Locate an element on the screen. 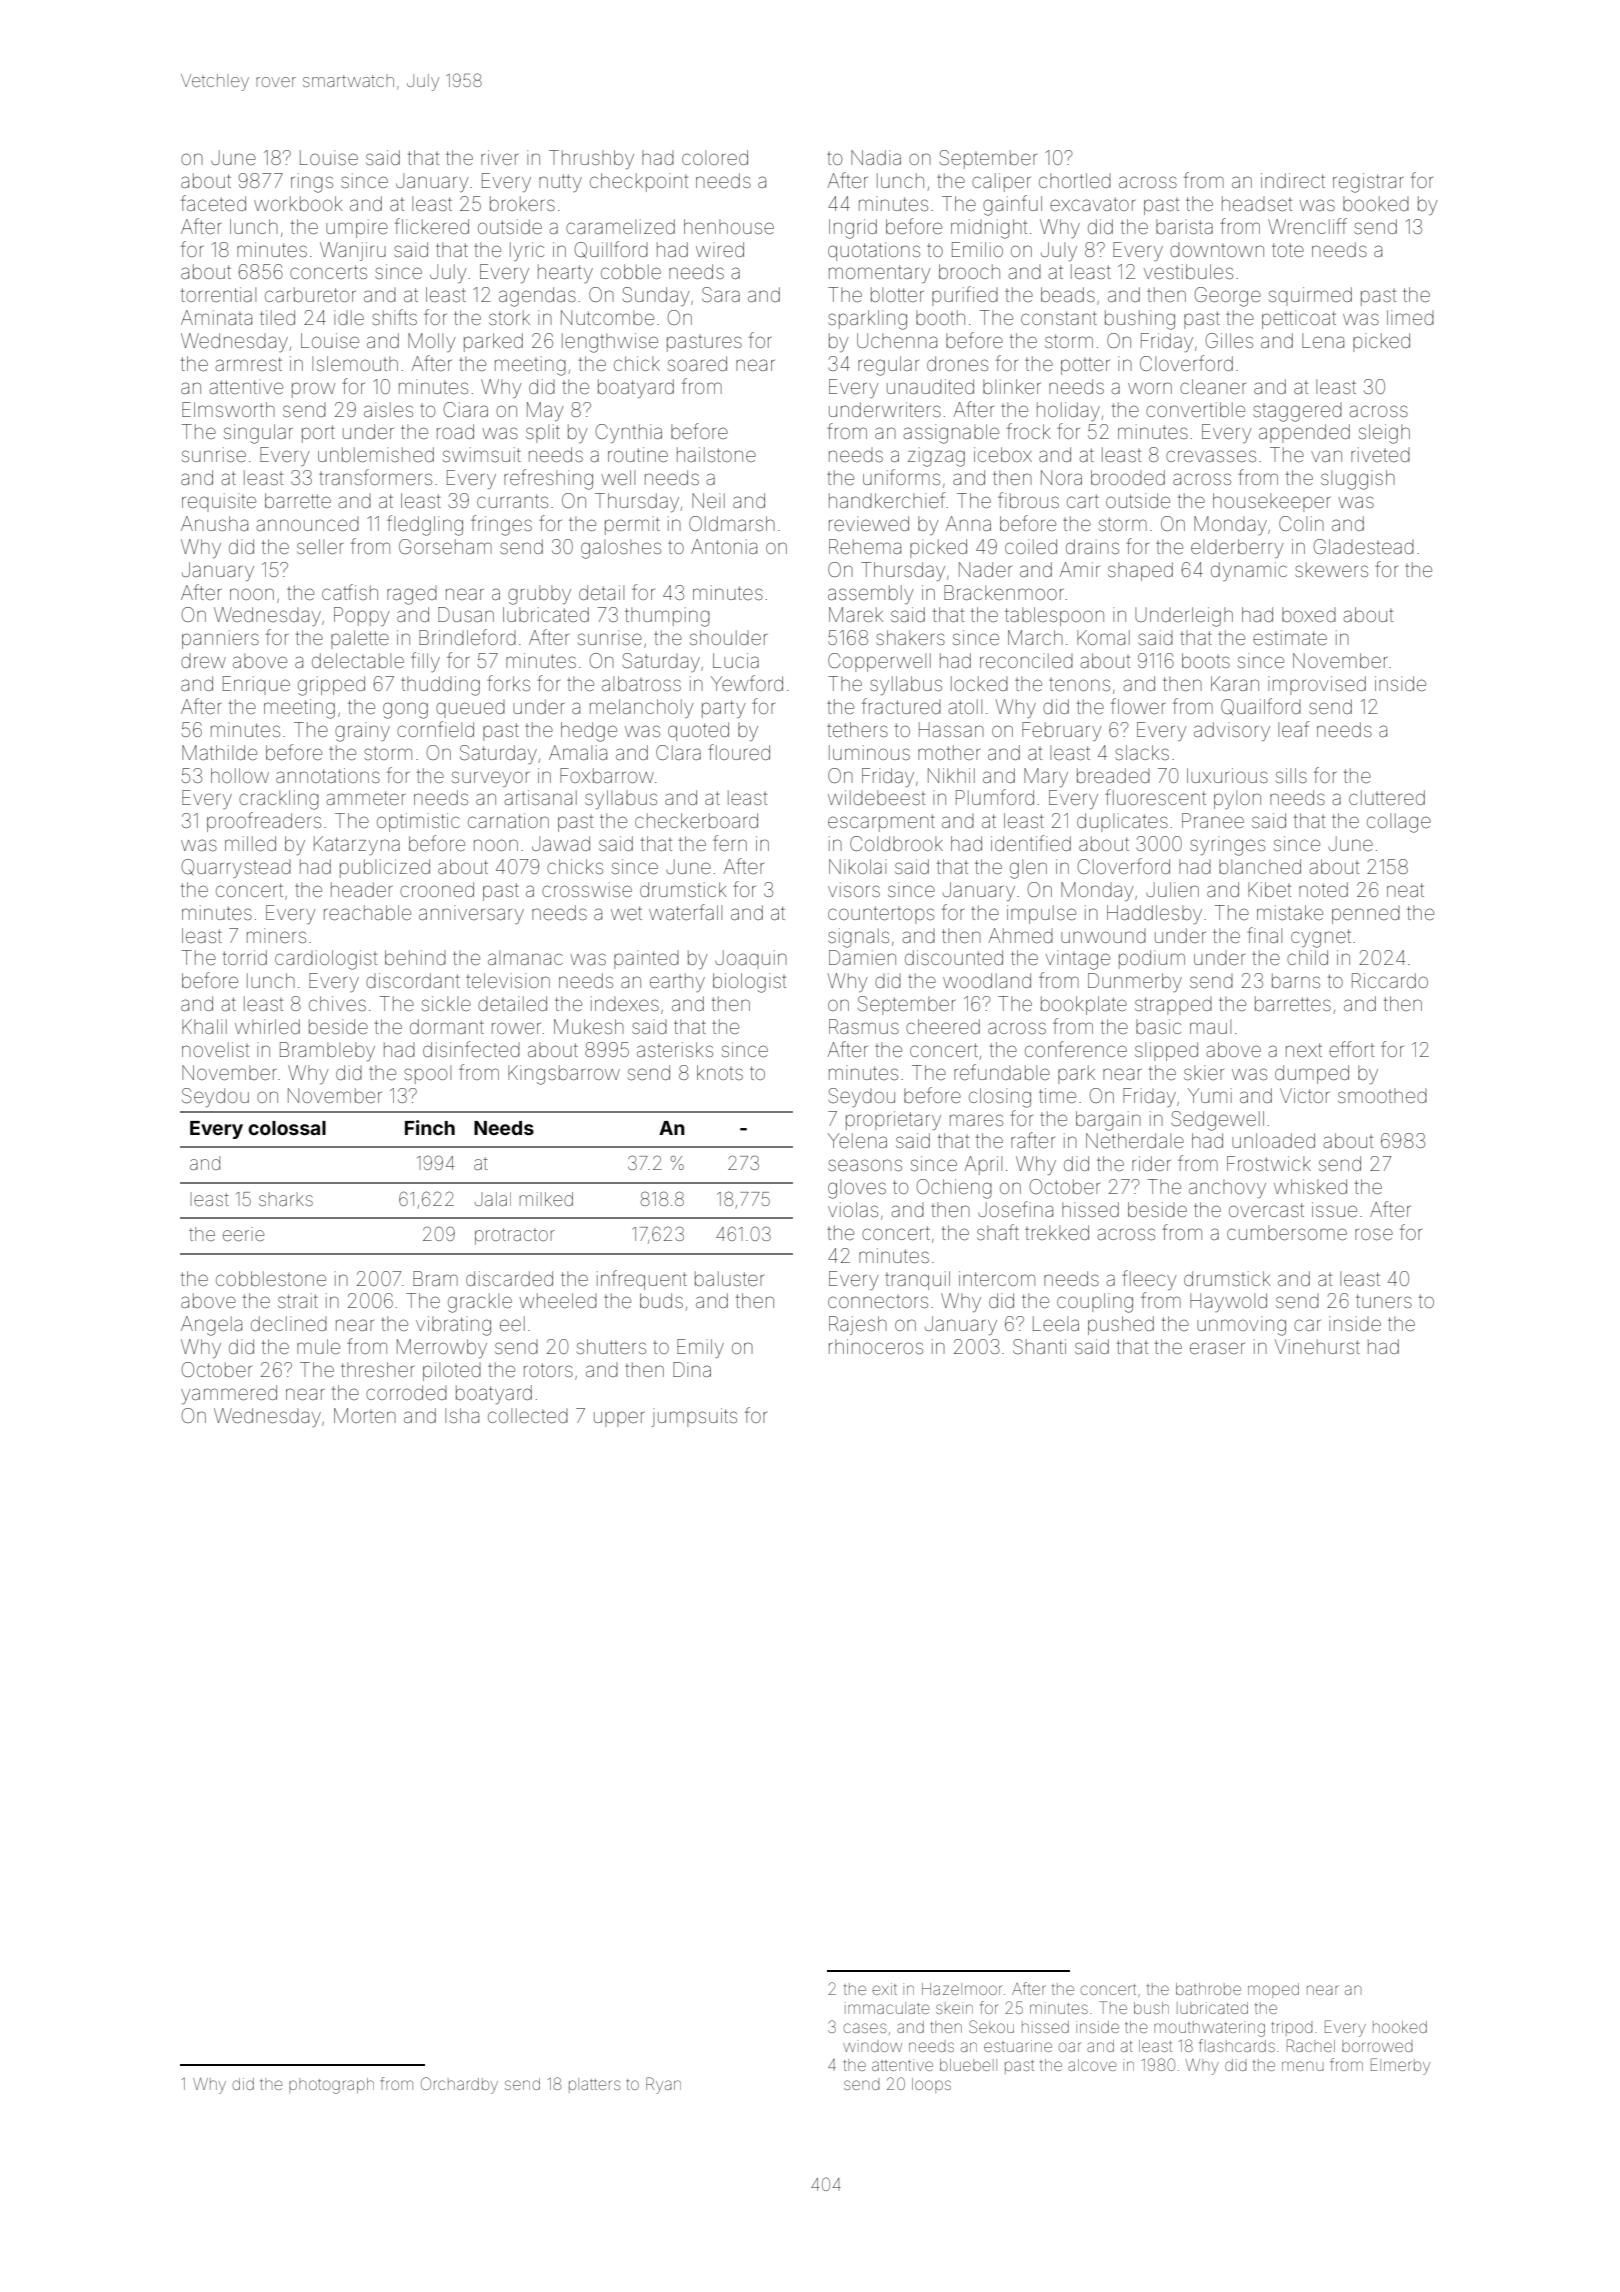 Image resolution: width=1620 pixels, height=2292 pixels. rhinoceros is located at coordinates (876, 1346).
